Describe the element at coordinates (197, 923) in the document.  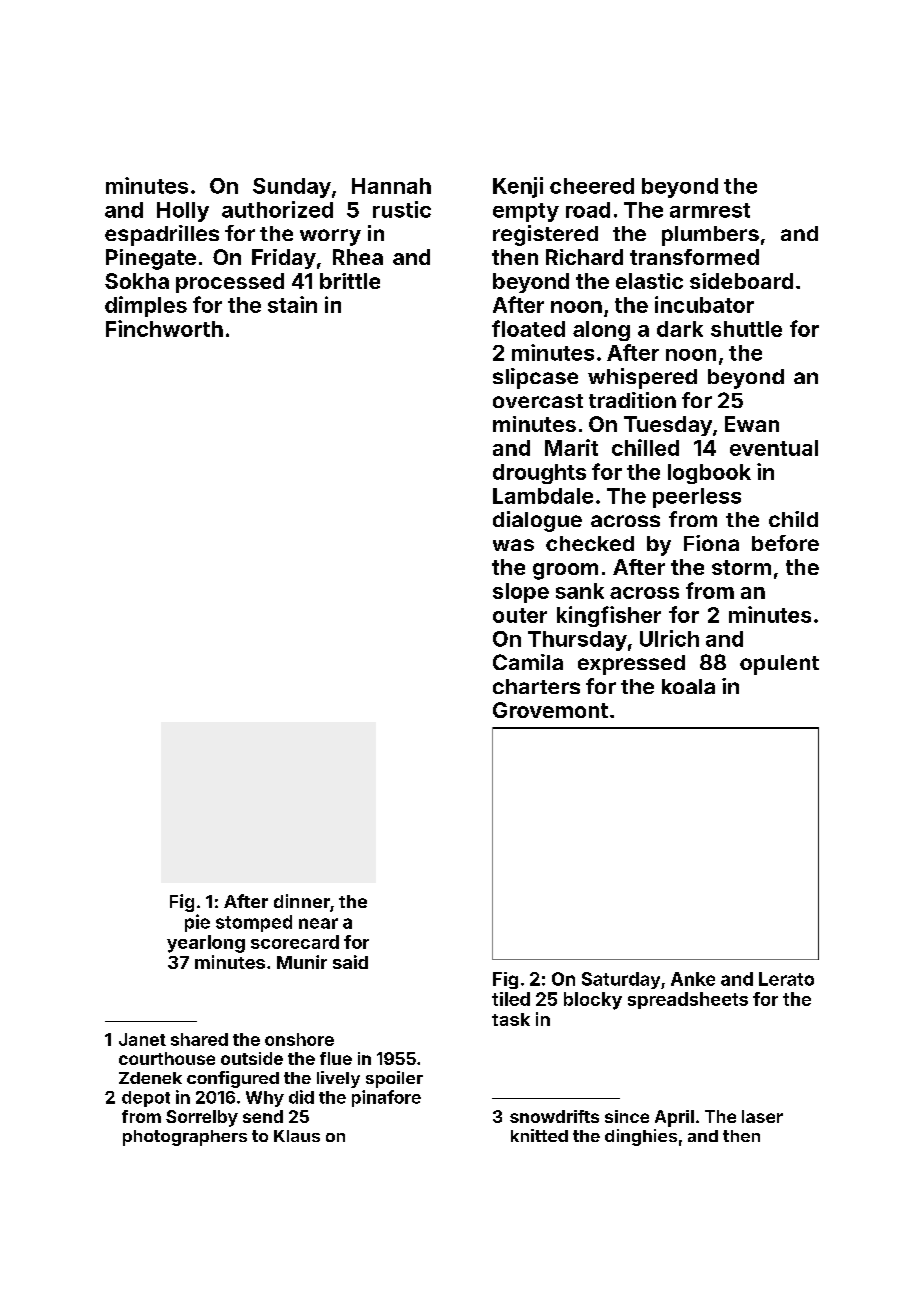
I see `pie` at that location.
